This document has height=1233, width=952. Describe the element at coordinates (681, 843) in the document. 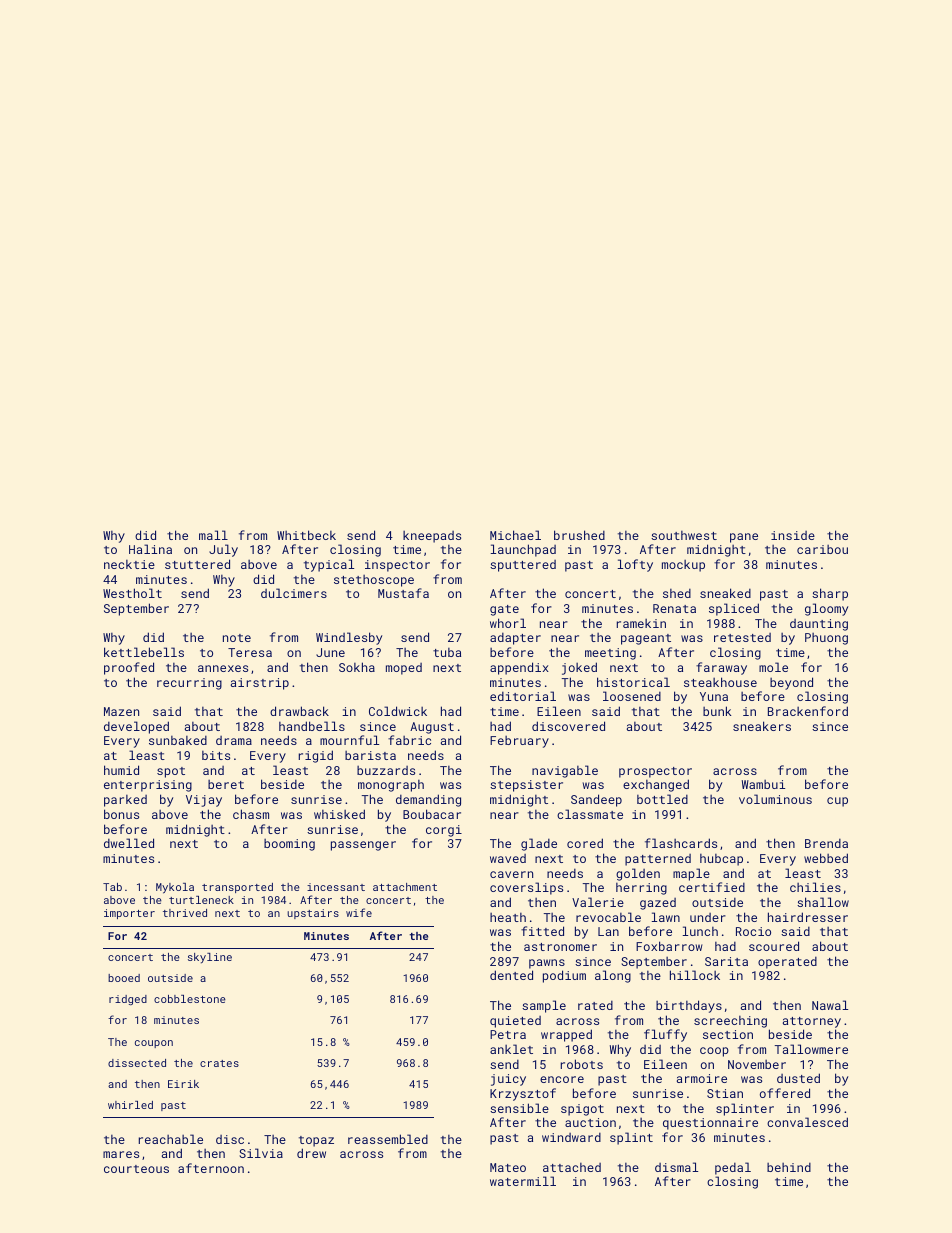

I see `flashcards` at that location.
